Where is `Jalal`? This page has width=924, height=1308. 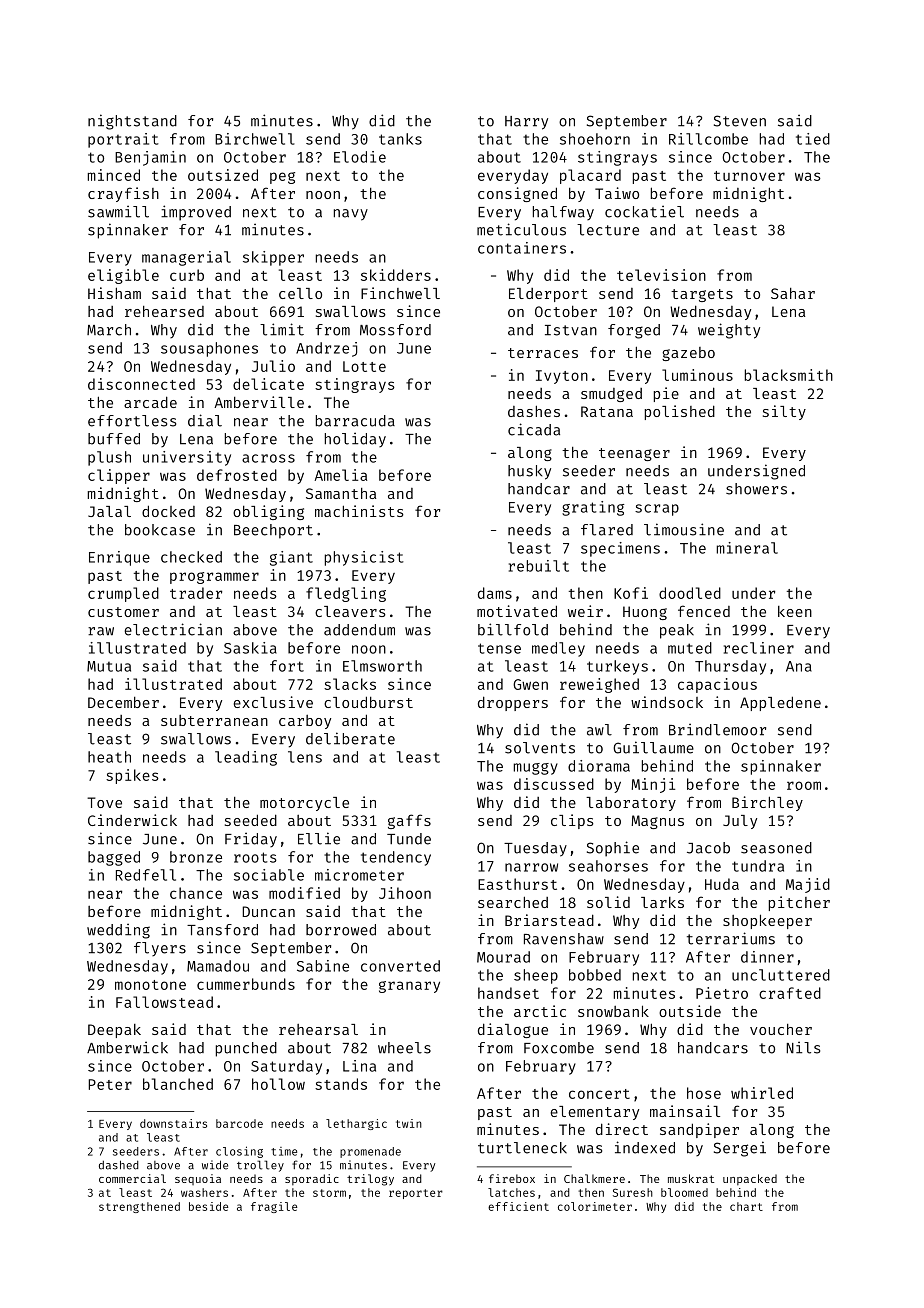 Jalal is located at coordinates (109, 511).
